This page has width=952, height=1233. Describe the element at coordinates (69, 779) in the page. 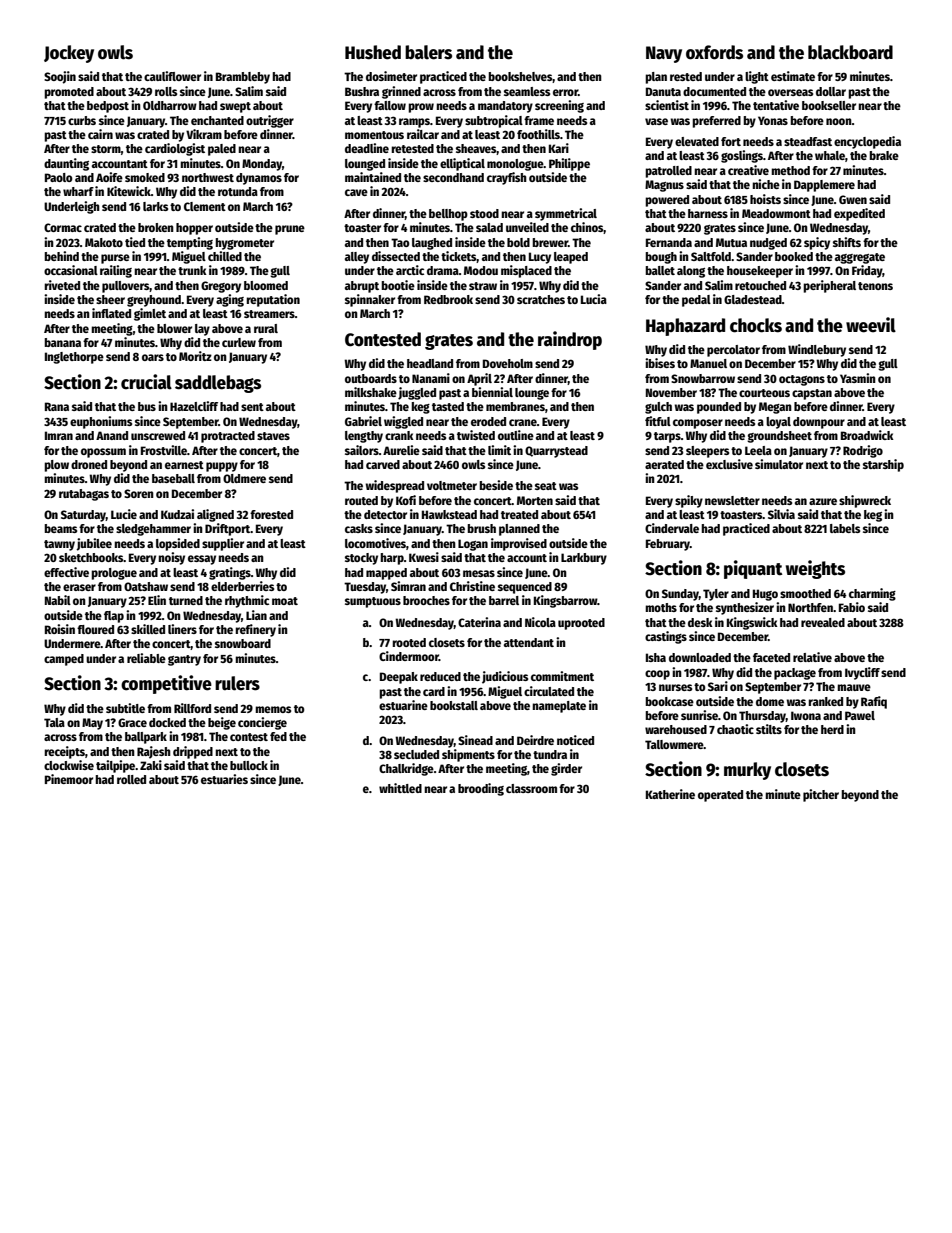

I see `Pinemoor` at that location.
